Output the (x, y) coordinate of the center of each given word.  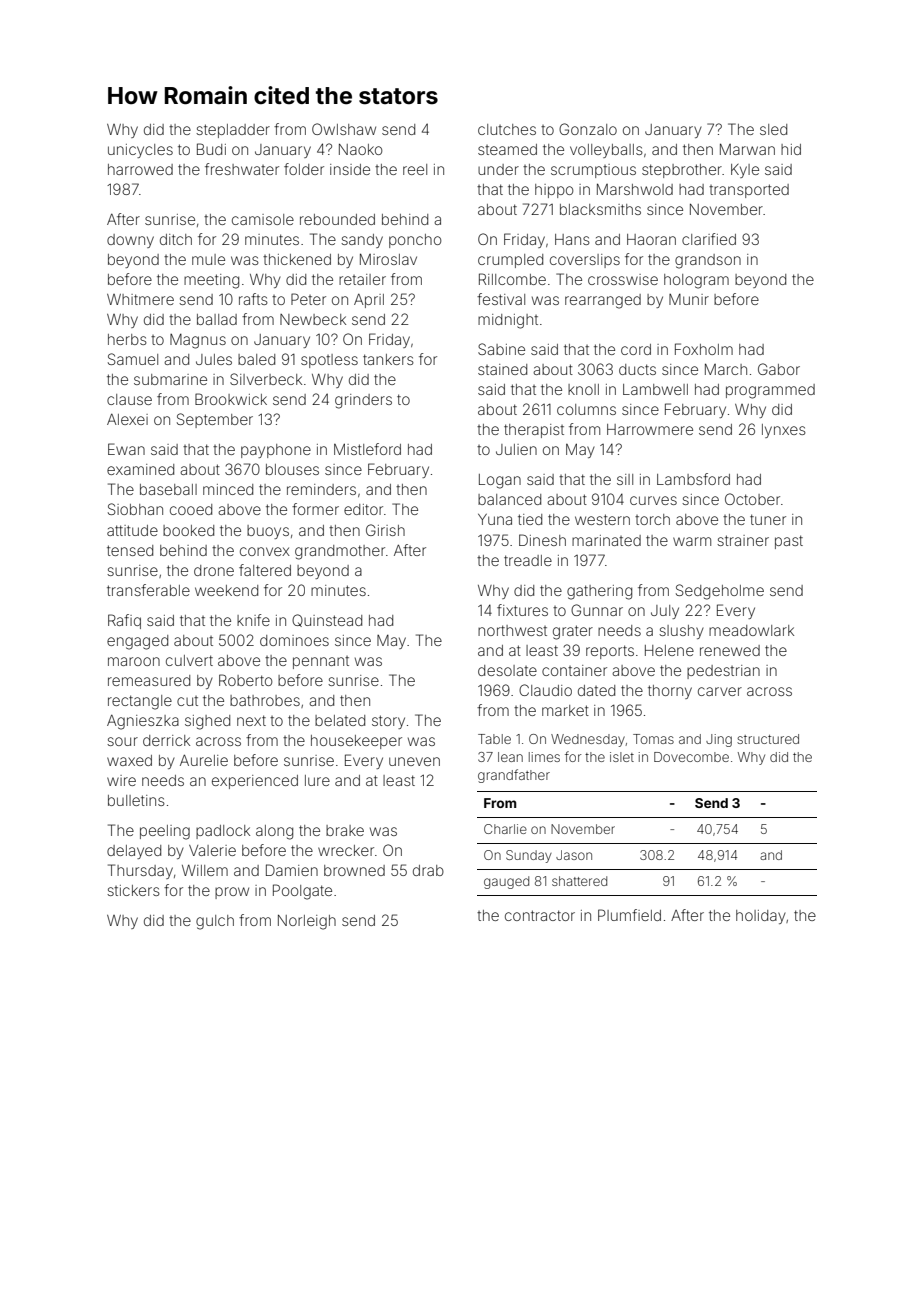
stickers (133, 890)
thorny (670, 692)
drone (214, 570)
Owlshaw (344, 129)
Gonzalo (588, 129)
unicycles (140, 151)
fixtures (522, 610)
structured (768, 739)
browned (354, 870)
